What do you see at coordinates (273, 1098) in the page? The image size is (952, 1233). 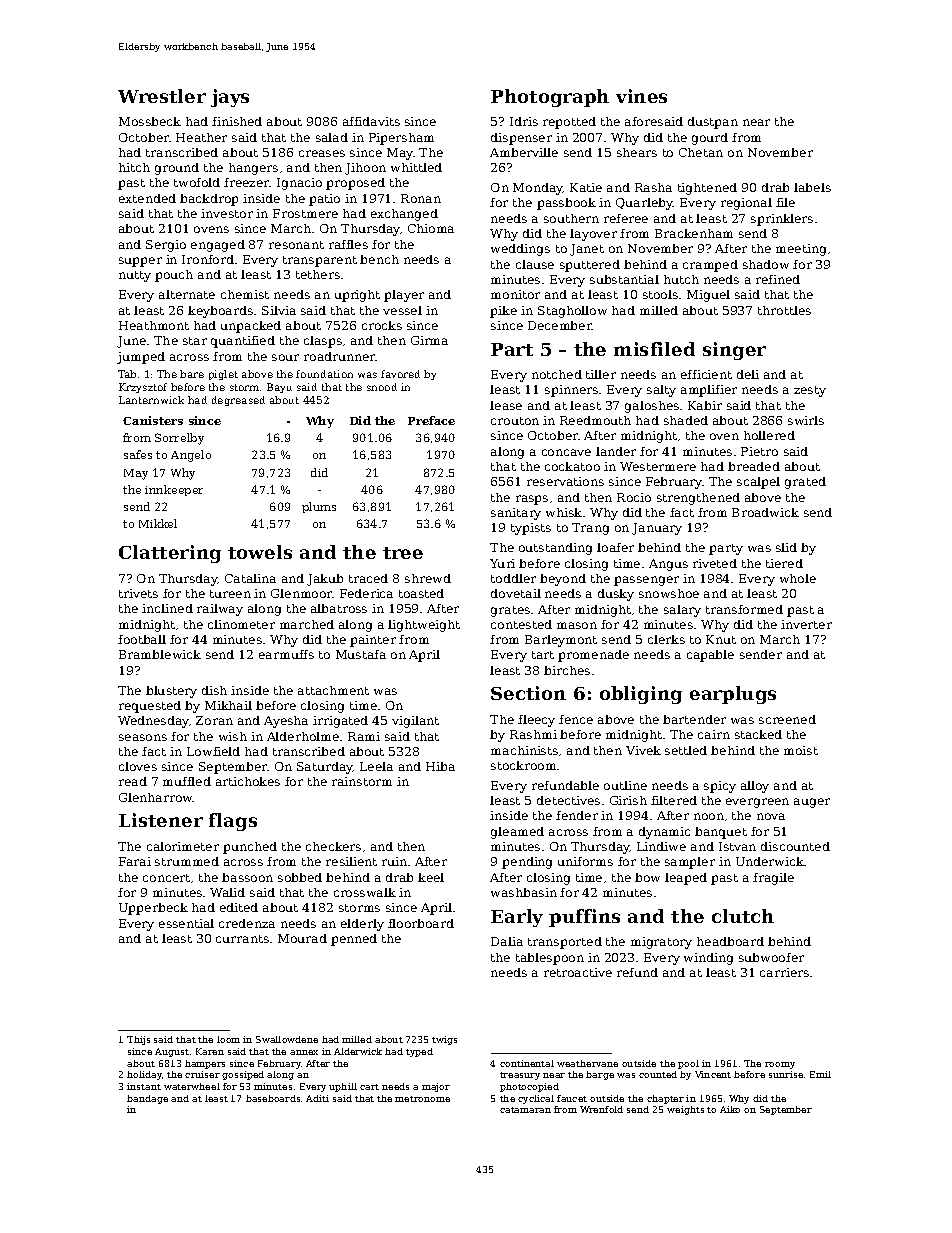 I see `baseboards` at bounding box center [273, 1098].
